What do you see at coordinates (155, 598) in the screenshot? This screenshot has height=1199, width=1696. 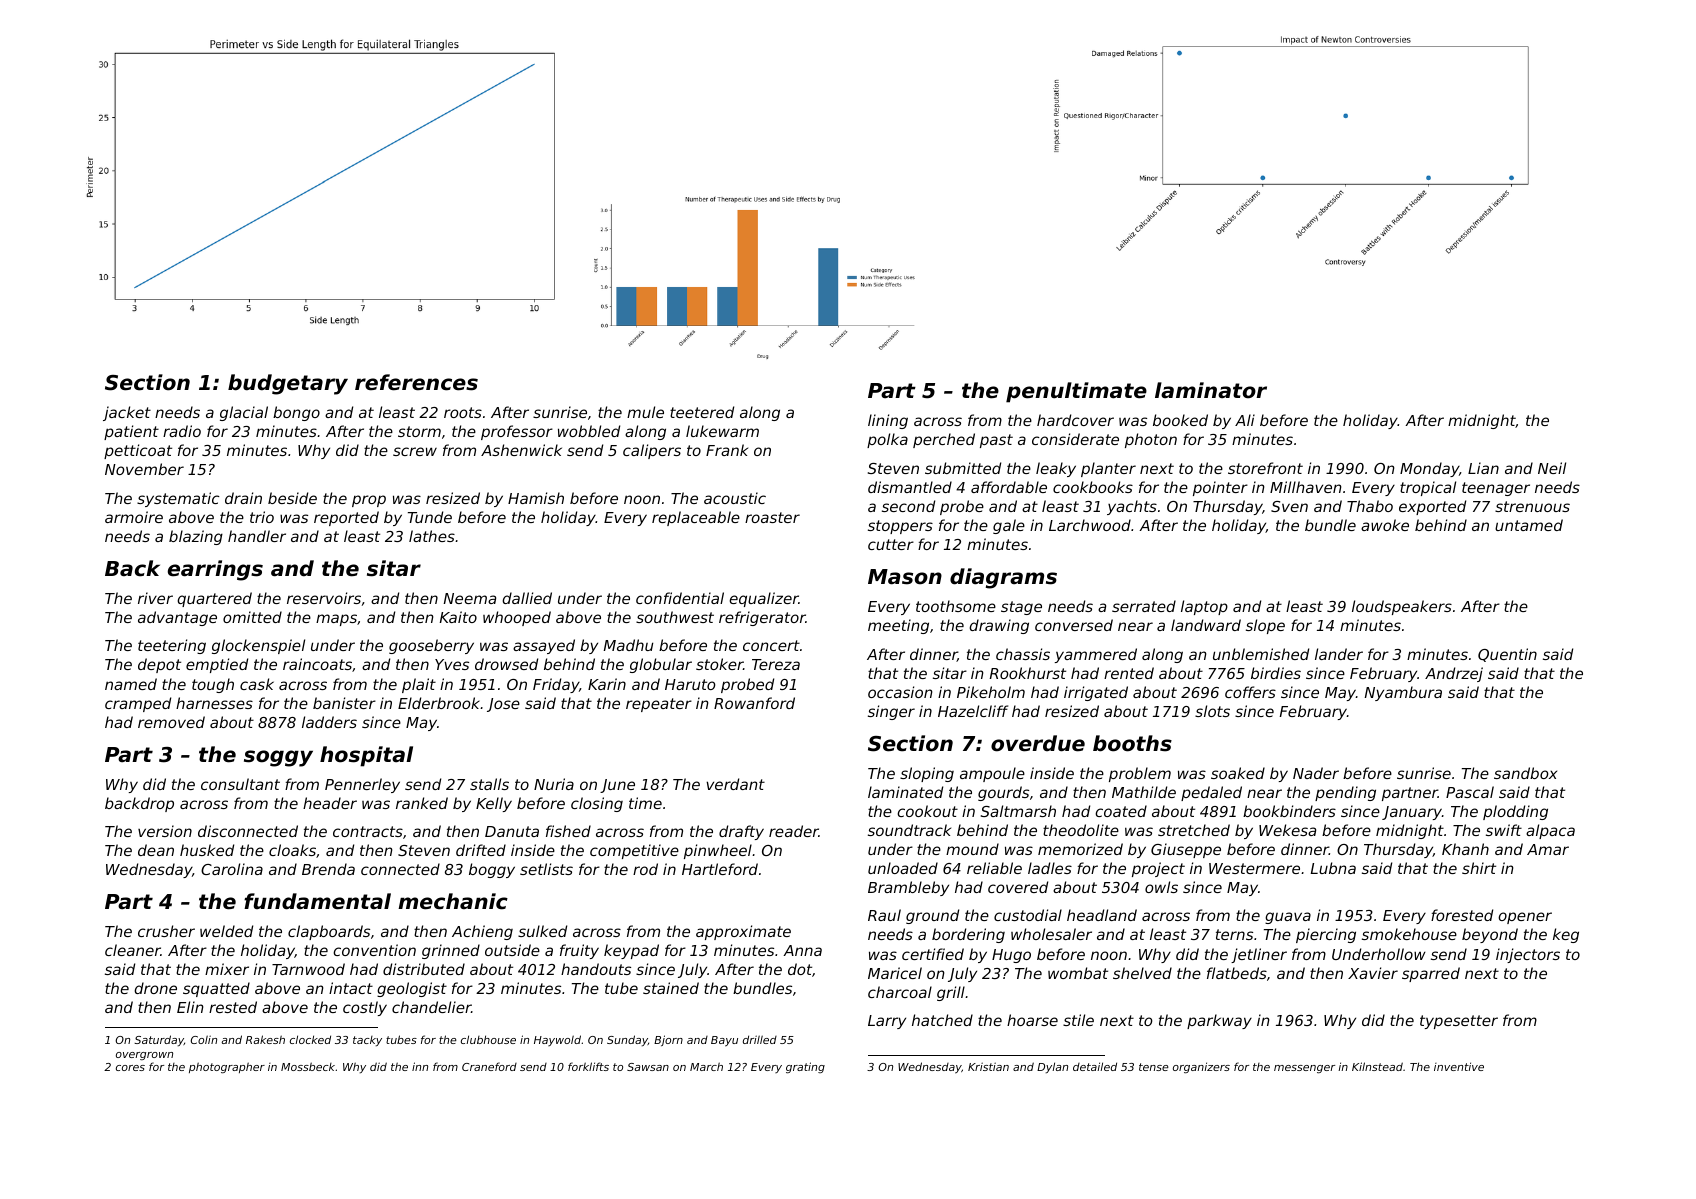 I see `river` at bounding box center [155, 598].
